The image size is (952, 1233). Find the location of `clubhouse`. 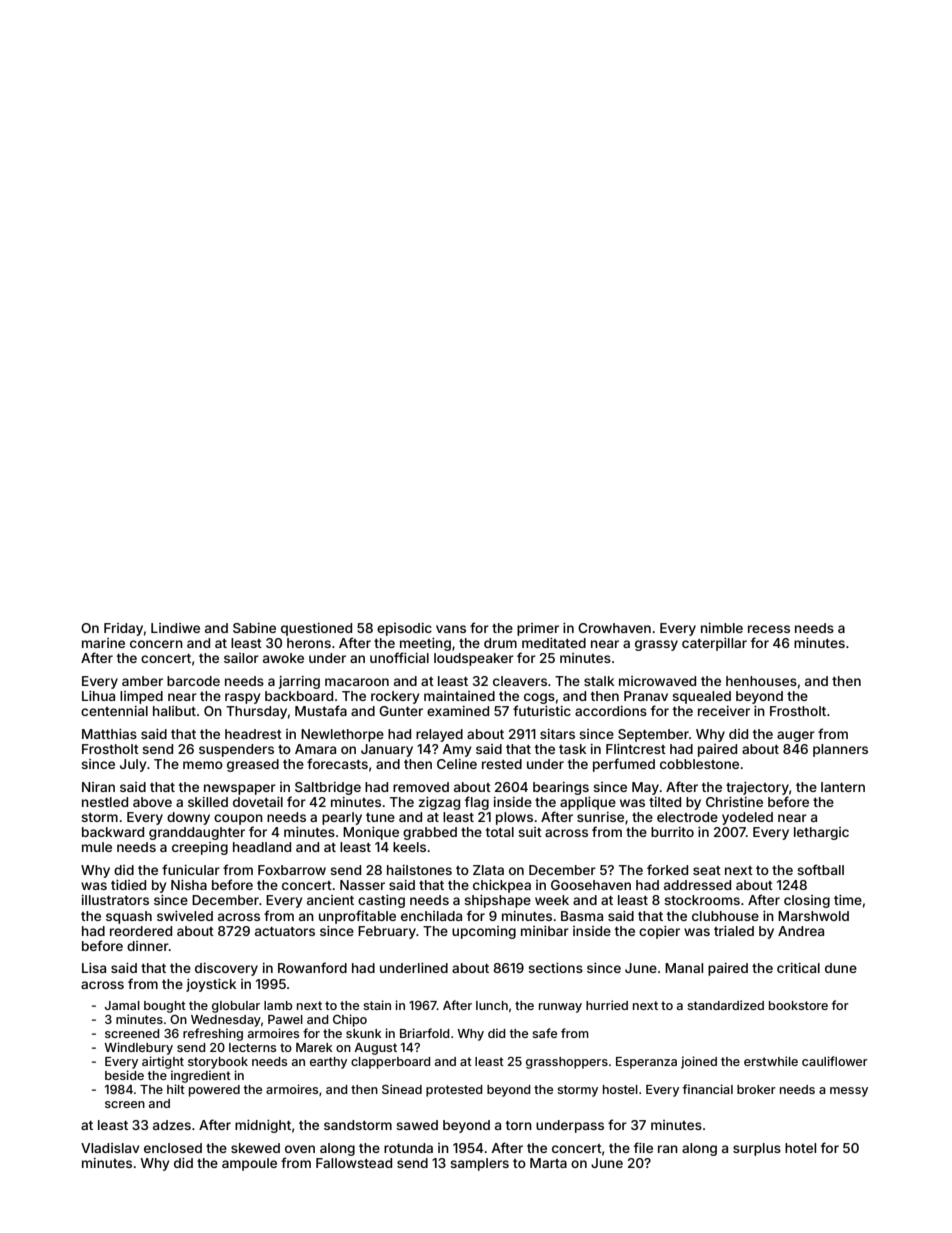

clubhouse is located at coordinates (725, 916).
